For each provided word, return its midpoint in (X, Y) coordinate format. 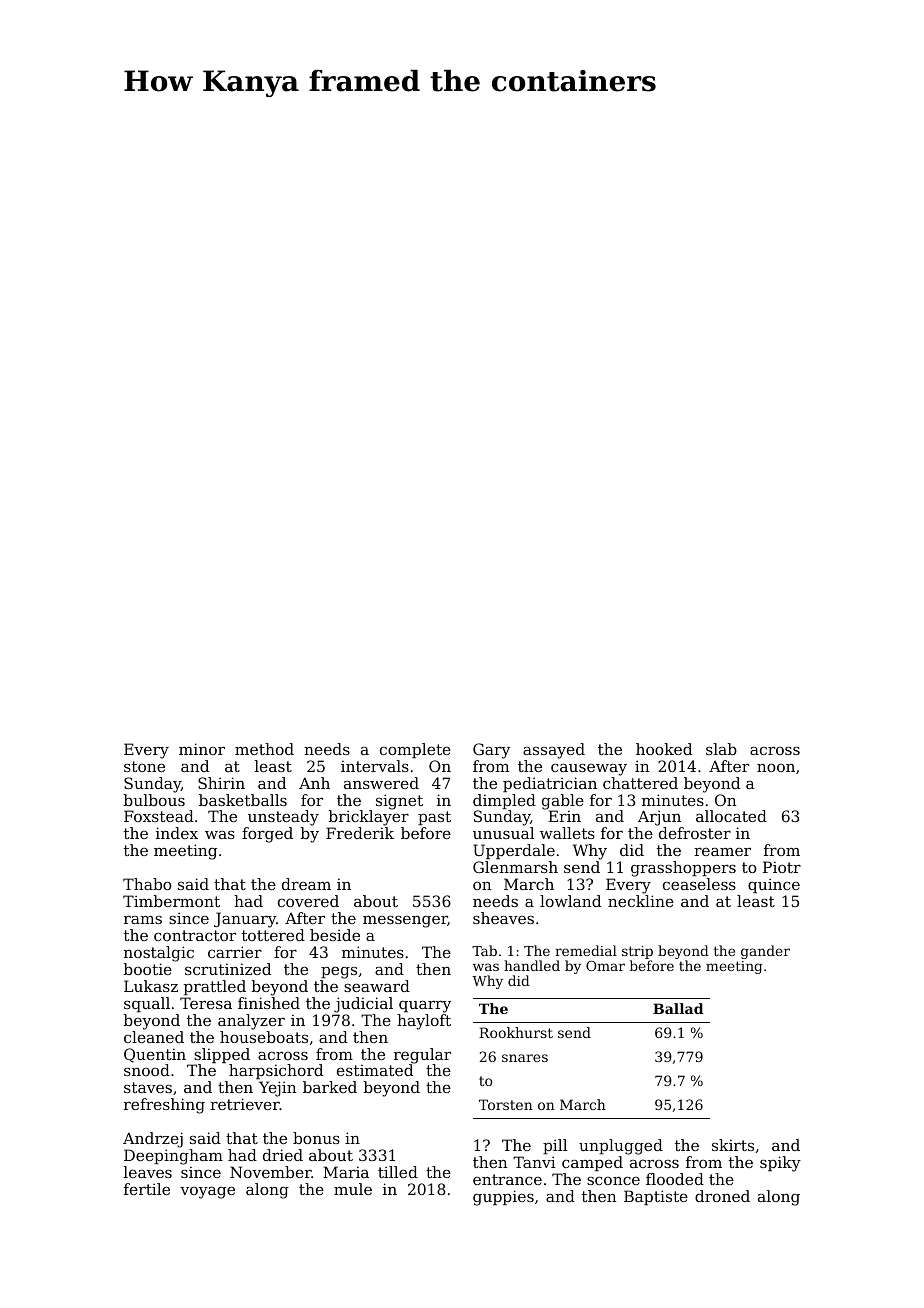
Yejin (277, 1089)
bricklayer (369, 818)
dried (283, 1155)
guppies (503, 1198)
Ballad (678, 1008)
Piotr (782, 867)
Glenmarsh (515, 867)
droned (722, 1196)
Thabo (147, 884)
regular (422, 1056)
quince (774, 885)
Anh (314, 783)
